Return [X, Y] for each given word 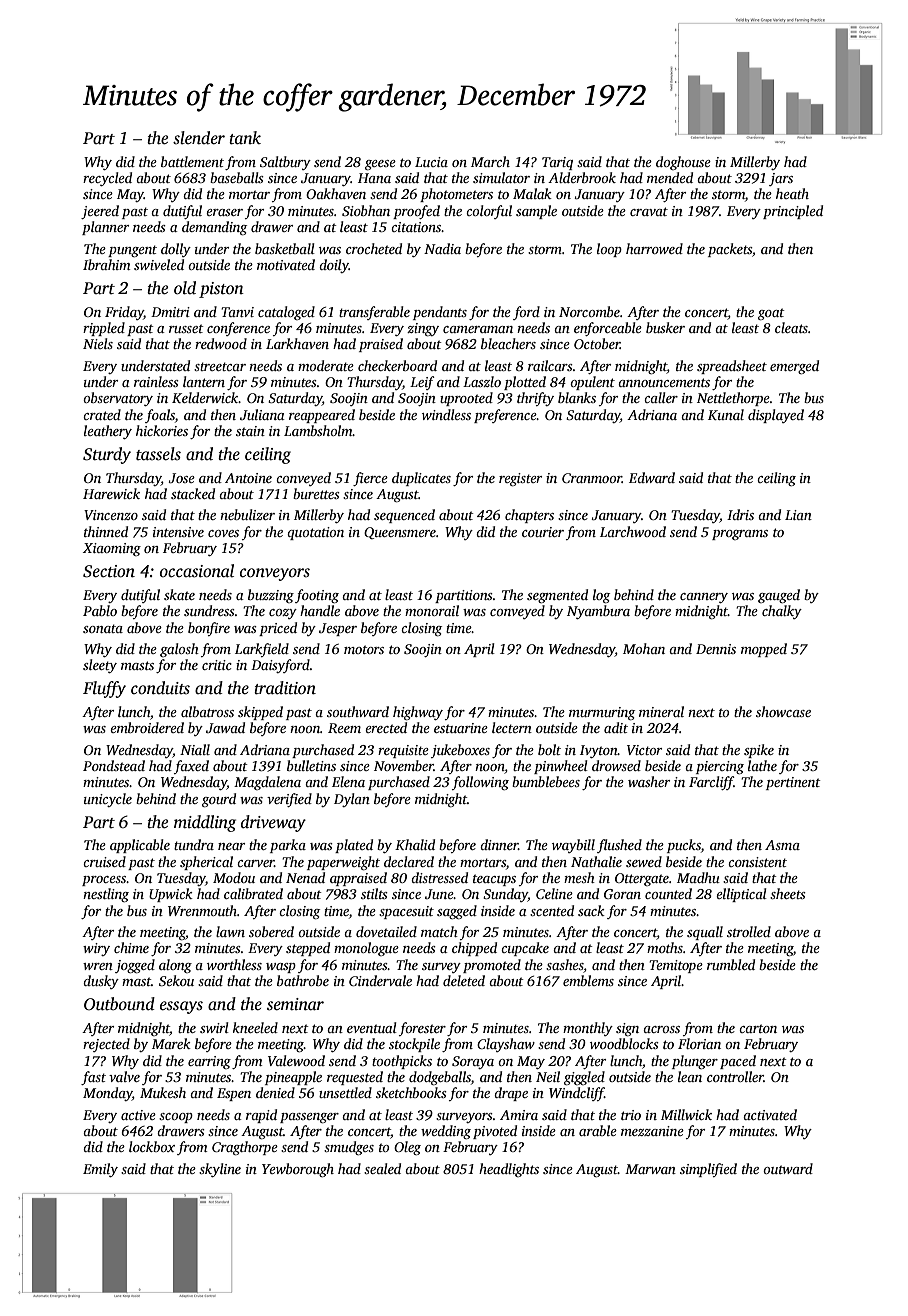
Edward [652, 477]
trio [631, 1115]
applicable [140, 846]
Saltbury [285, 163]
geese [380, 165]
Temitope [676, 966]
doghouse [683, 163]
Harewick [111, 493]
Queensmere [400, 533]
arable [598, 1130]
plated [354, 846]
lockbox [152, 1146]
